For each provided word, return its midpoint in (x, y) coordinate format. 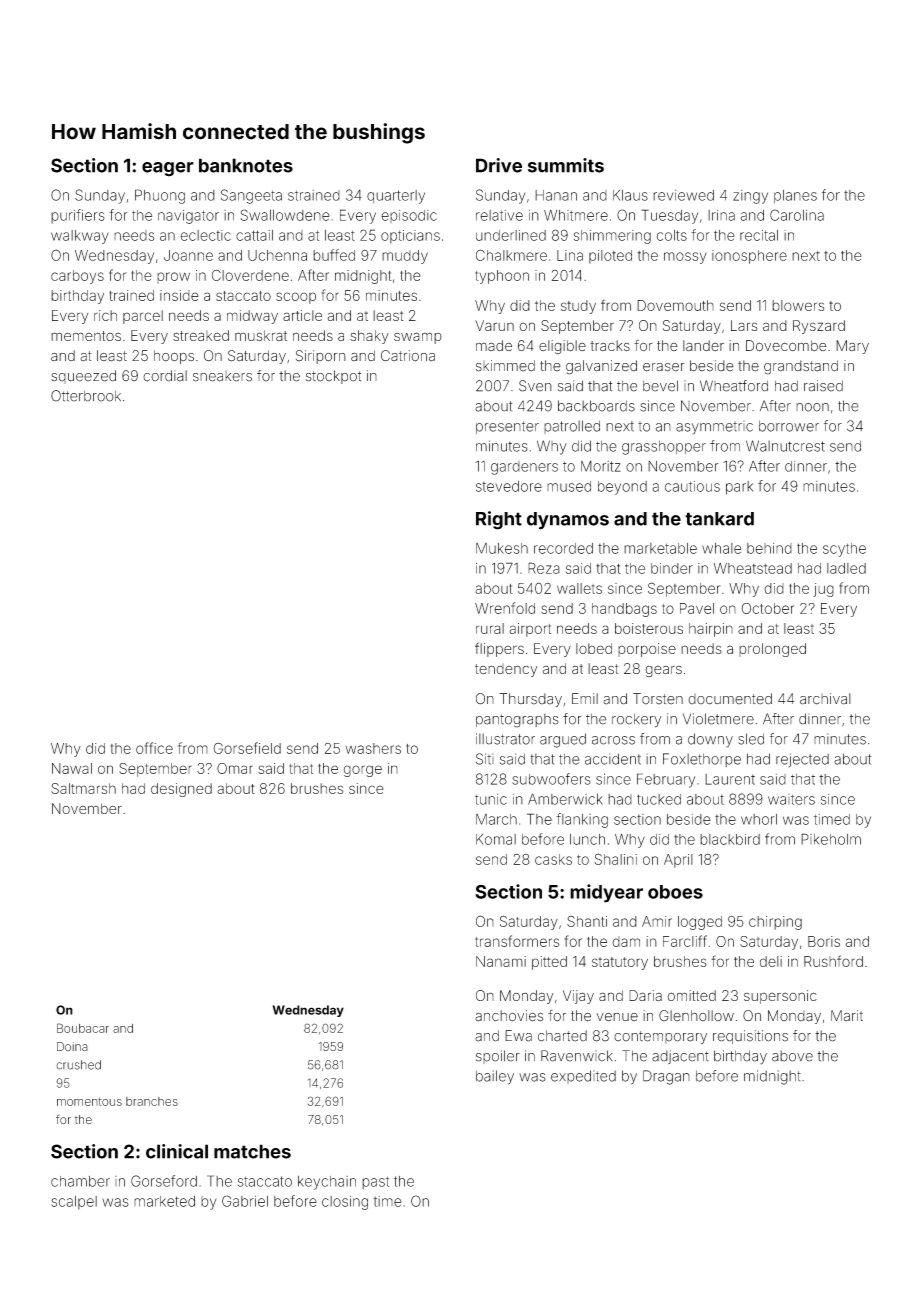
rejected (802, 760)
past (375, 1183)
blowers (798, 305)
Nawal (72, 768)
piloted (610, 257)
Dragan (666, 1077)
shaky (369, 337)
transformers (517, 941)
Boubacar (83, 1028)
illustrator (505, 739)
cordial (165, 376)
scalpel (74, 1203)
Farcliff (685, 941)
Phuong (160, 196)
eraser (664, 367)
